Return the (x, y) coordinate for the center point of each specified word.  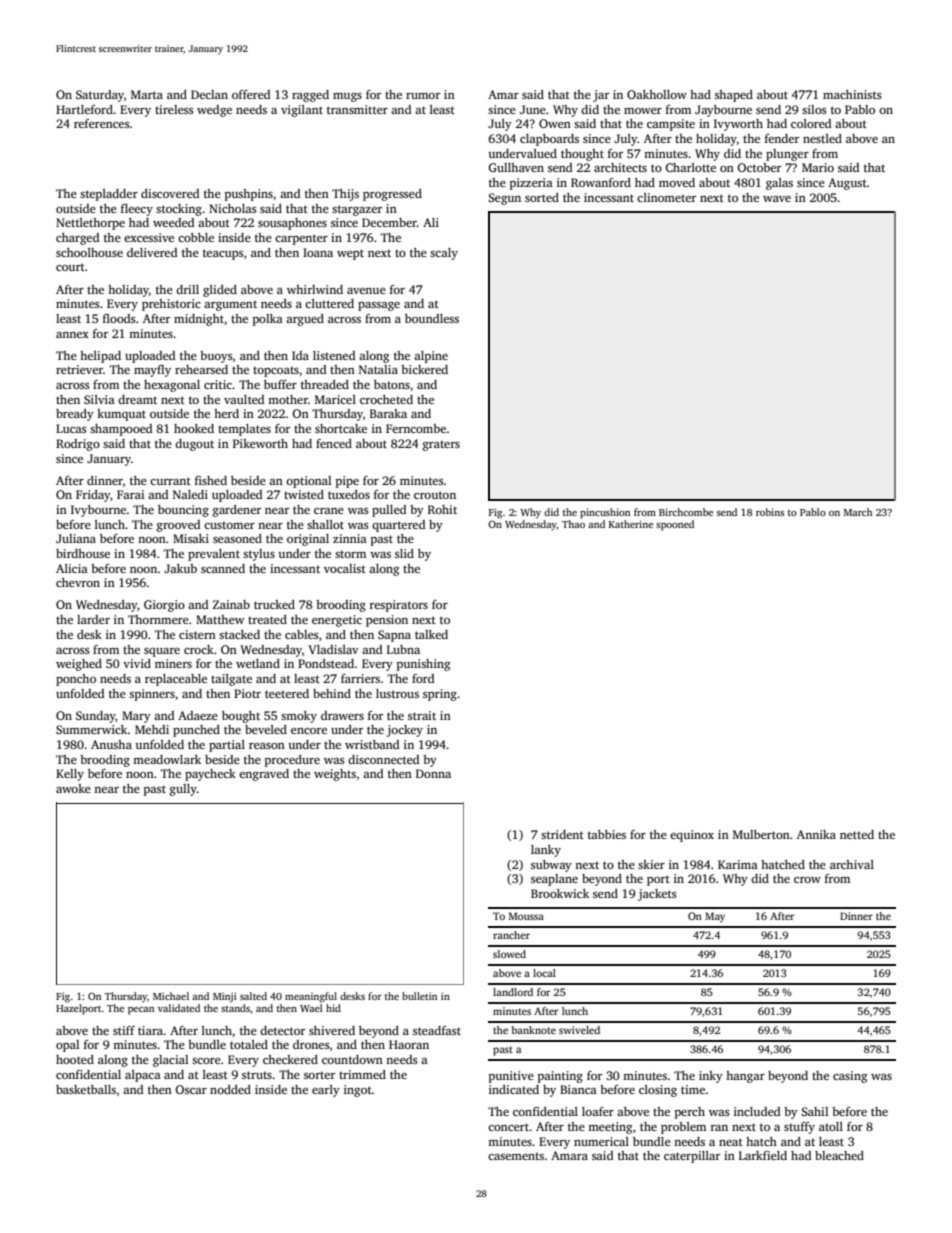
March (858, 512)
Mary (136, 717)
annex (72, 335)
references (102, 123)
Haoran (409, 1044)
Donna (433, 773)
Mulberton (761, 834)
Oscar (191, 1089)
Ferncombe (416, 428)
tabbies (607, 834)
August (847, 184)
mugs (347, 97)
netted (857, 834)
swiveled (579, 1030)
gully (183, 790)
